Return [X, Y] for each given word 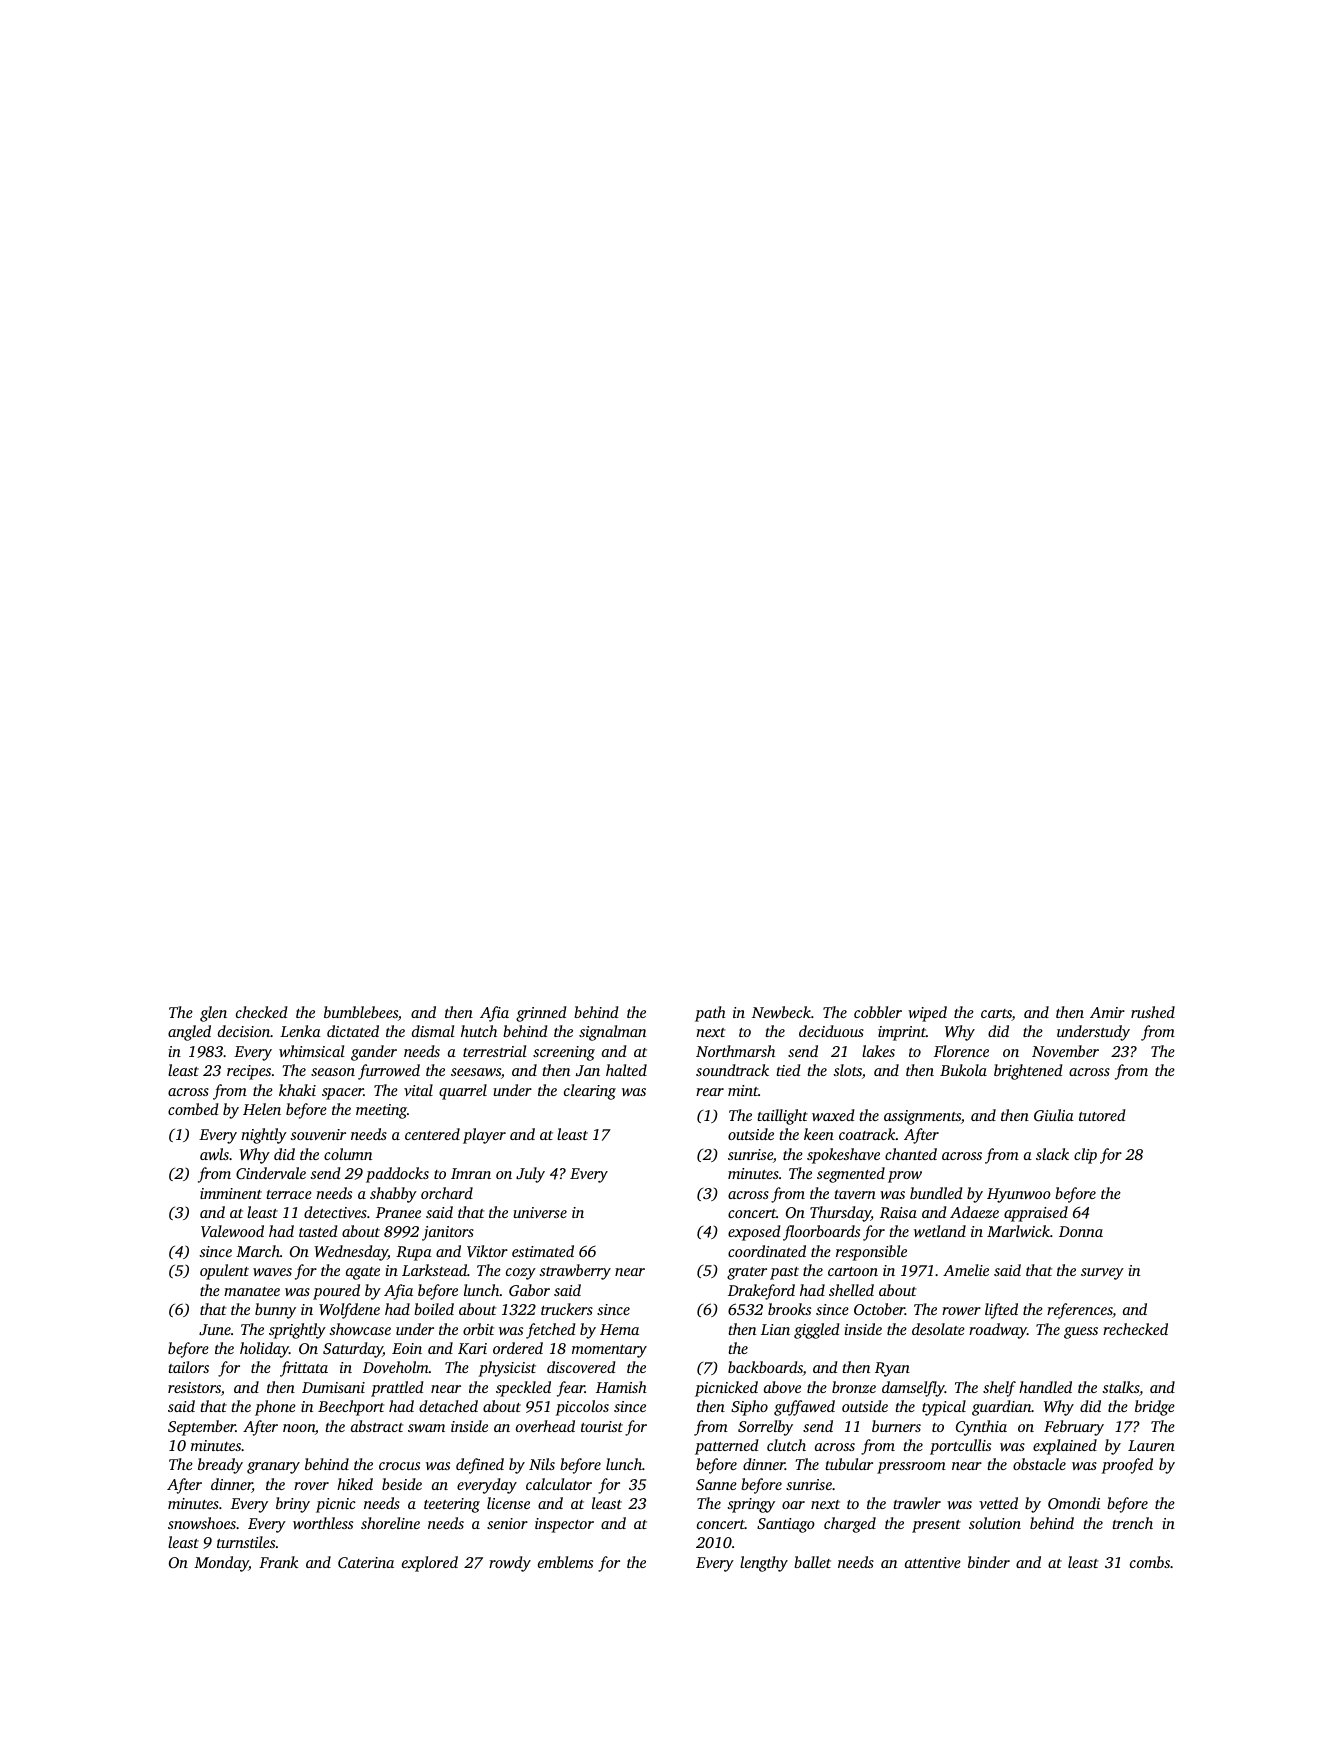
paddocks [397, 1175]
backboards [765, 1368]
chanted [911, 1154]
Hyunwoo [1019, 1195]
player [484, 1136]
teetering [452, 1505]
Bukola [963, 1070]
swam [426, 1428]
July [530, 1175]
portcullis [960, 1447]
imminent [231, 1193]
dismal [433, 1031]
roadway [998, 1331]
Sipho [749, 1408]
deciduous [831, 1031]
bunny [275, 1311]
